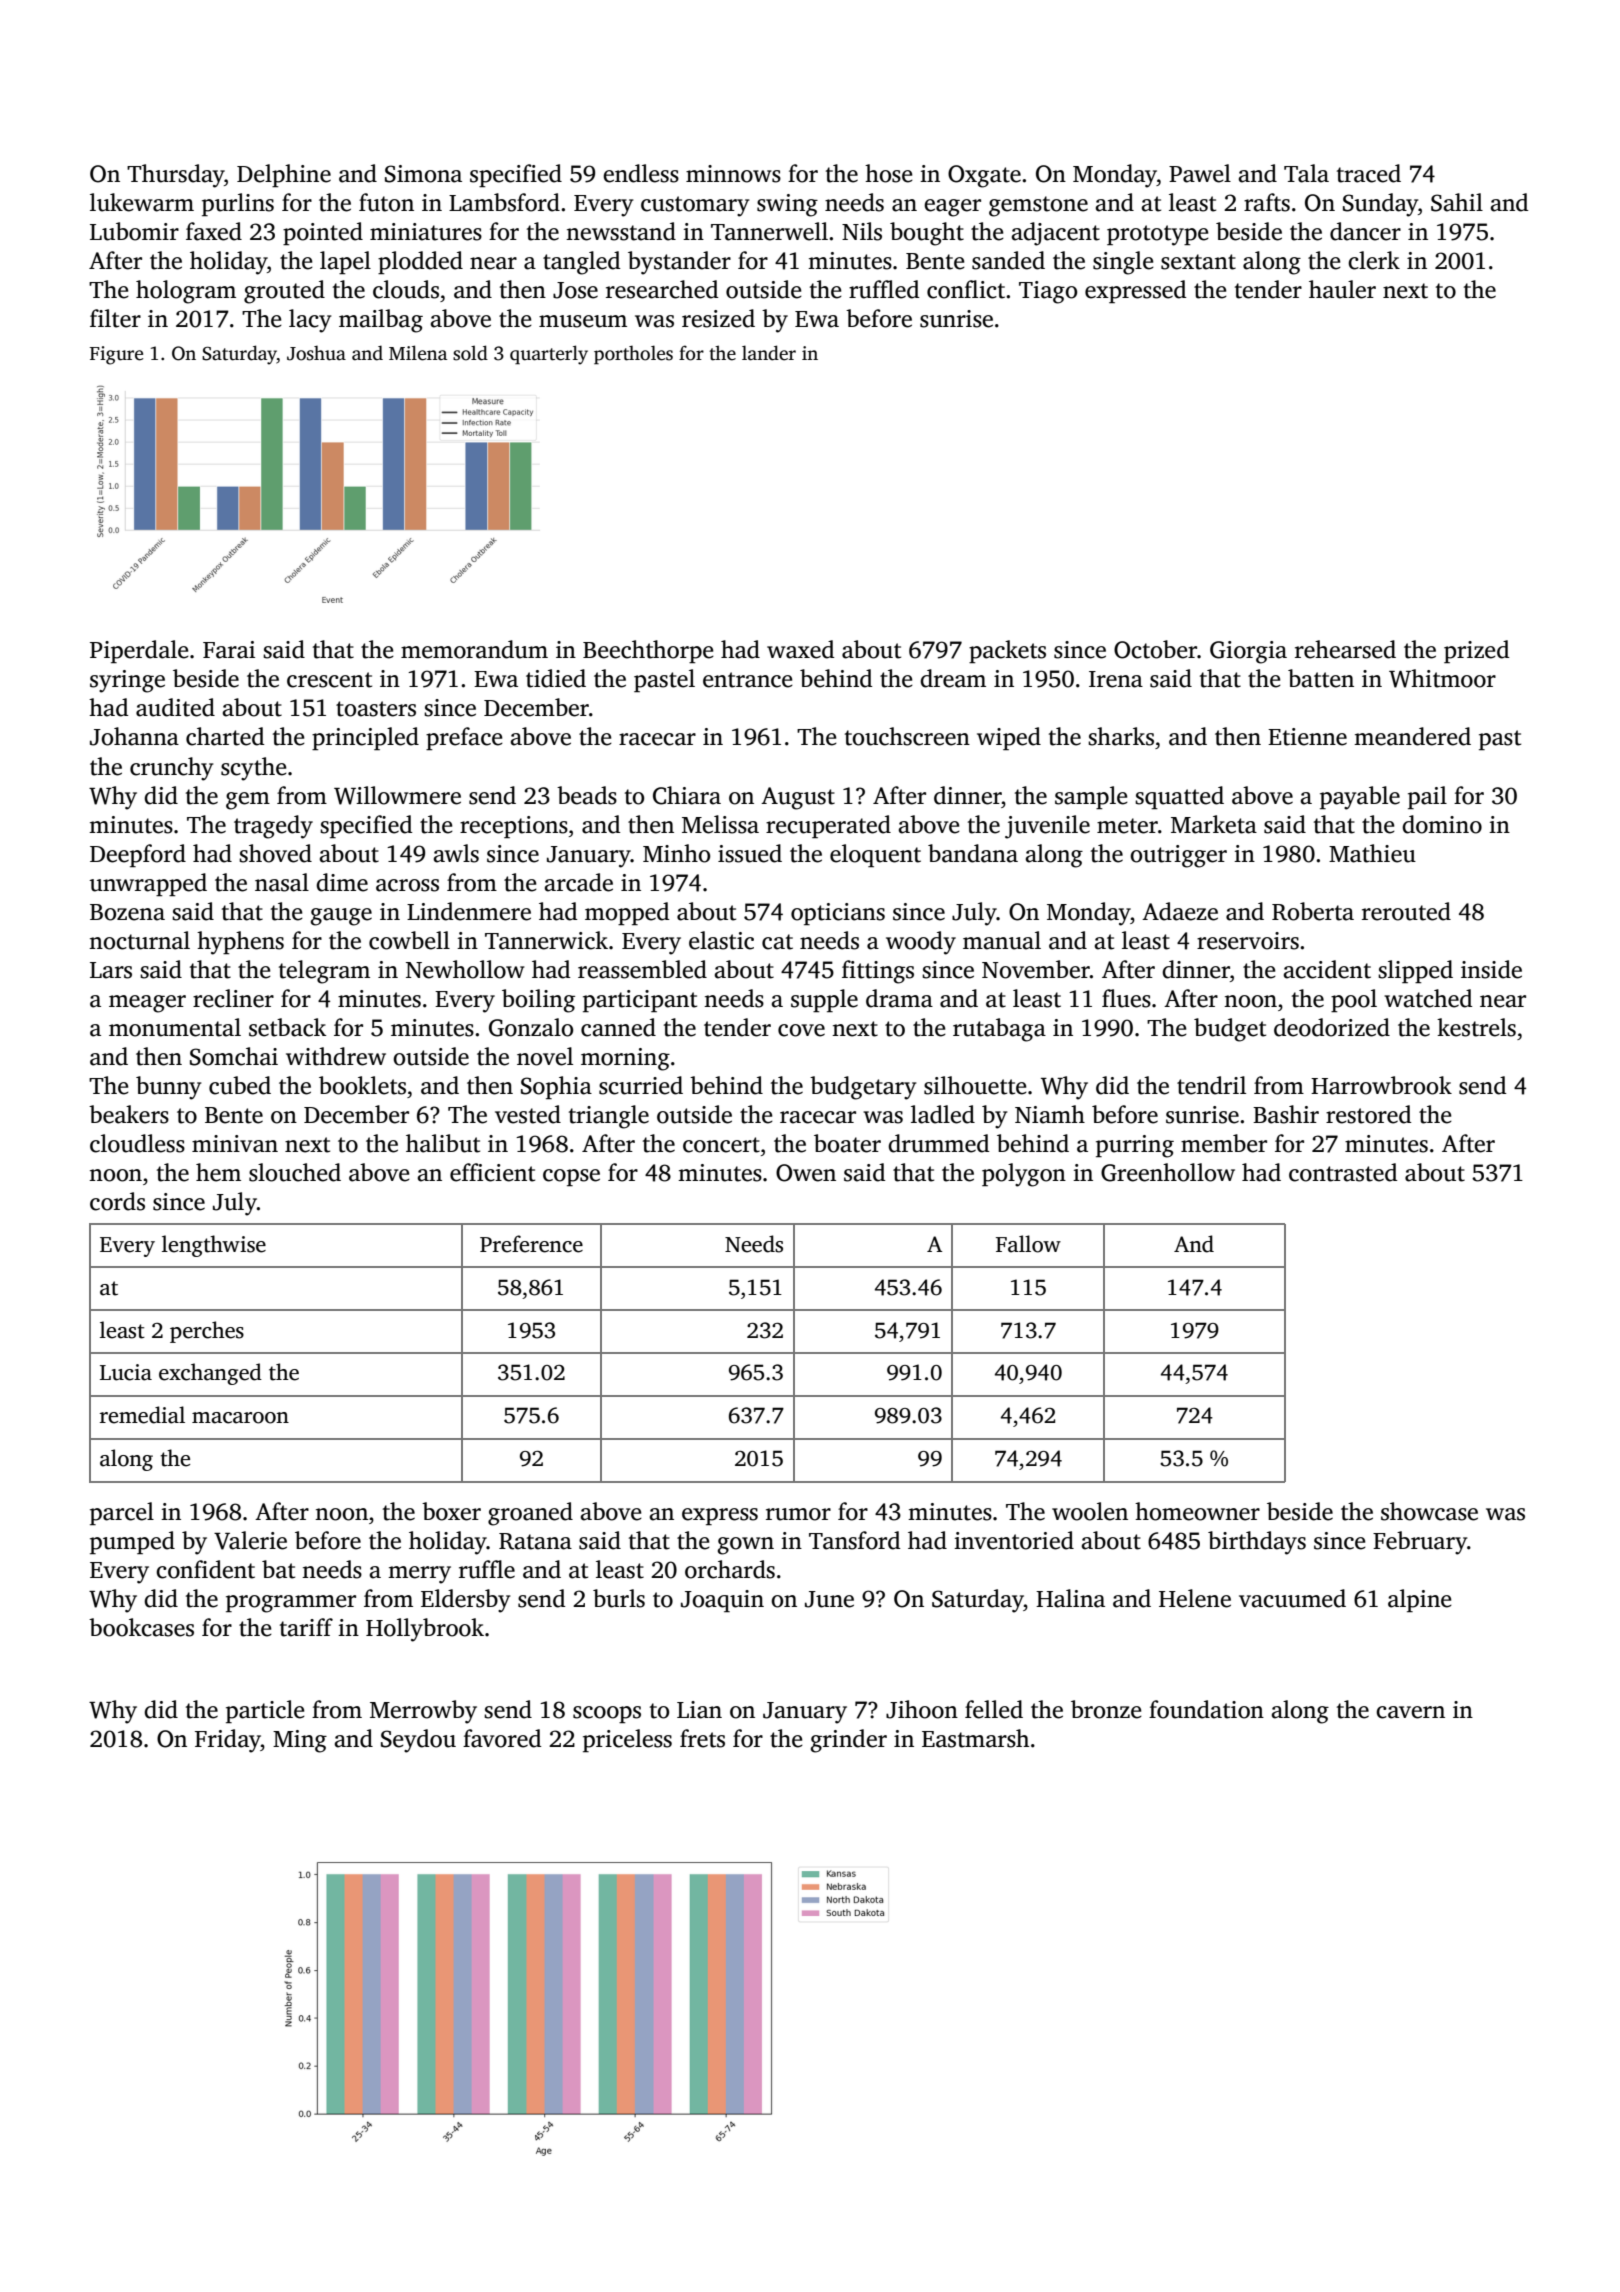 Image resolution: width=1620 pixels, height=2292 pixels. What do you see at coordinates (1368, 1114) in the document?
I see `restored` at bounding box center [1368, 1114].
